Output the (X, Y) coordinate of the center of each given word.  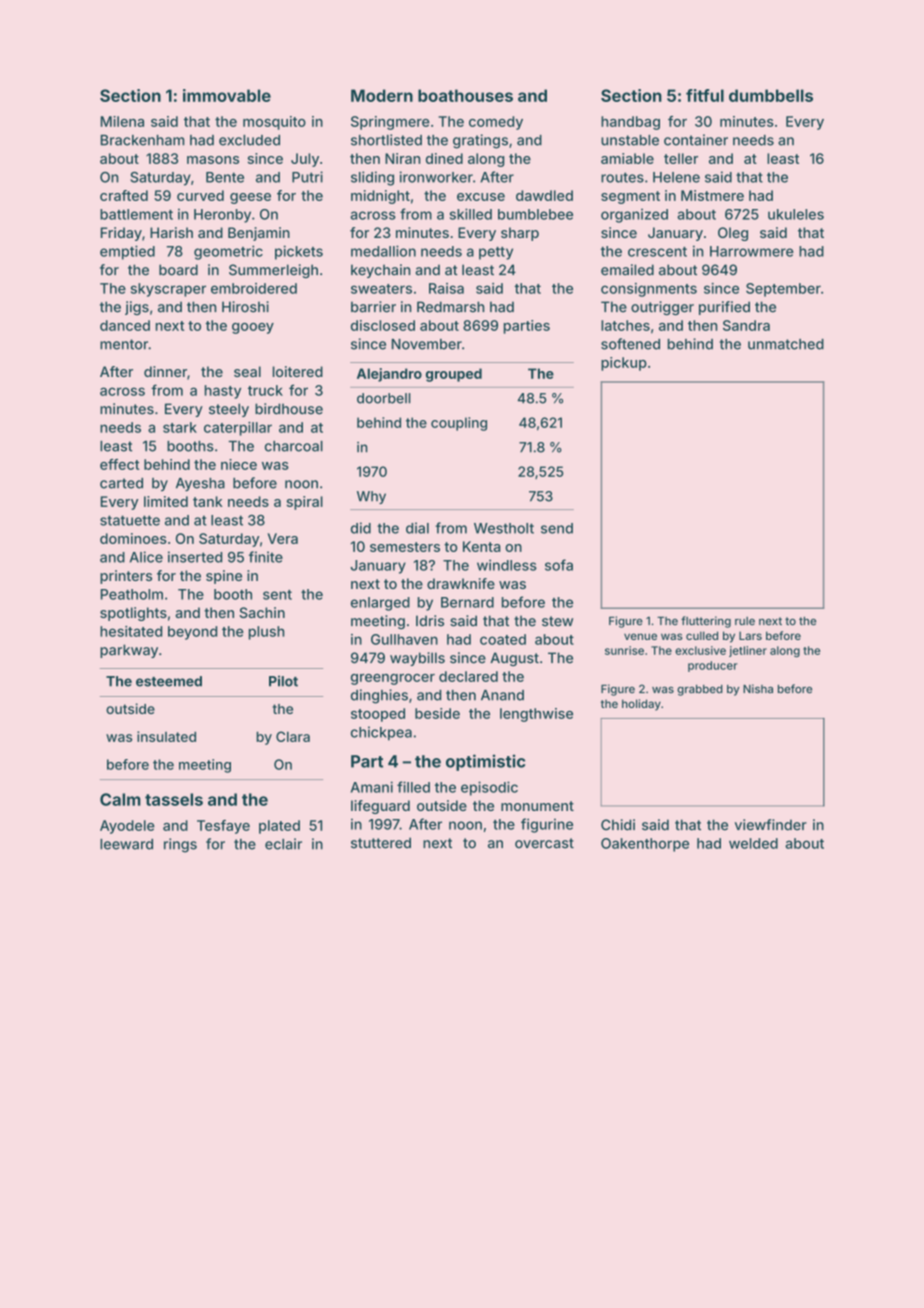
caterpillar (238, 429)
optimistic (485, 762)
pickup (624, 364)
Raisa (446, 288)
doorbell (383, 398)
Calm (120, 799)
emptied (127, 252)
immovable (227, 95)
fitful (705, 95)
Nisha (758, 688)
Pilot (283, 681)
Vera (283, 538)
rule (745, 621)
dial (417, 528)
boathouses (465, 95)
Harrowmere (752, 251)
